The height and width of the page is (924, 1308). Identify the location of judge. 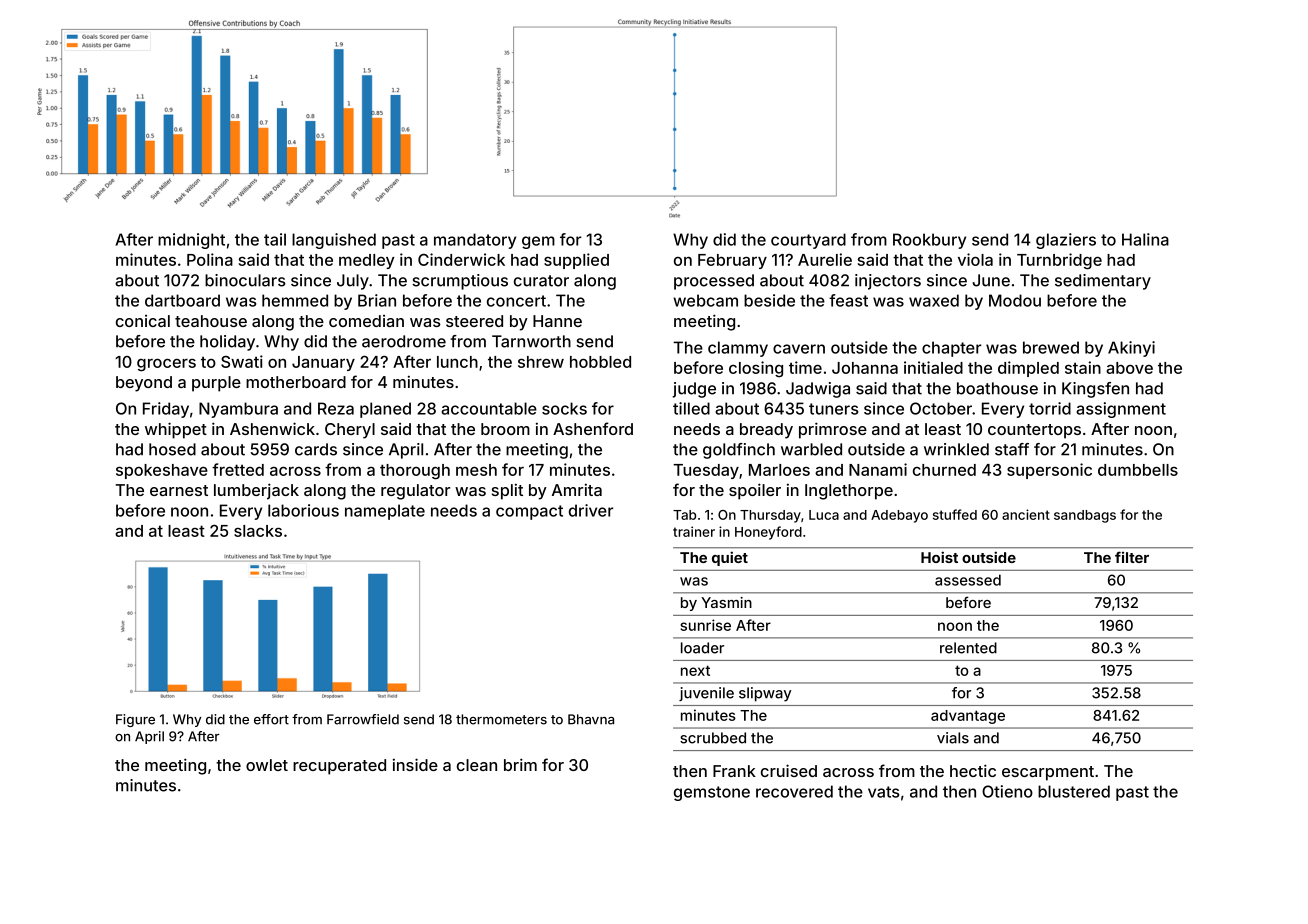
(694, 390).
